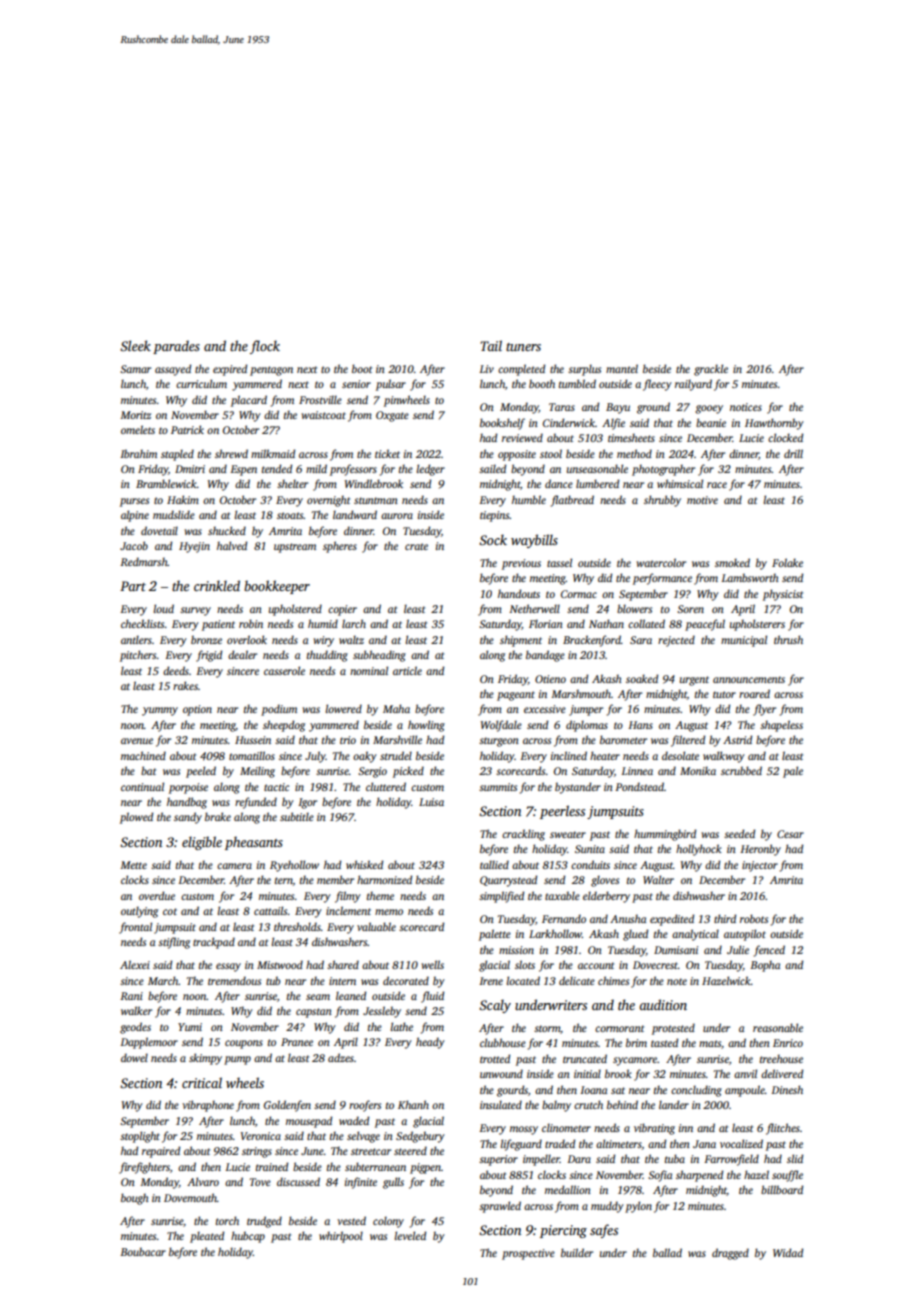 This screenshot has width=924, height=1308. I want to click on tuners, so click(523, 347).
